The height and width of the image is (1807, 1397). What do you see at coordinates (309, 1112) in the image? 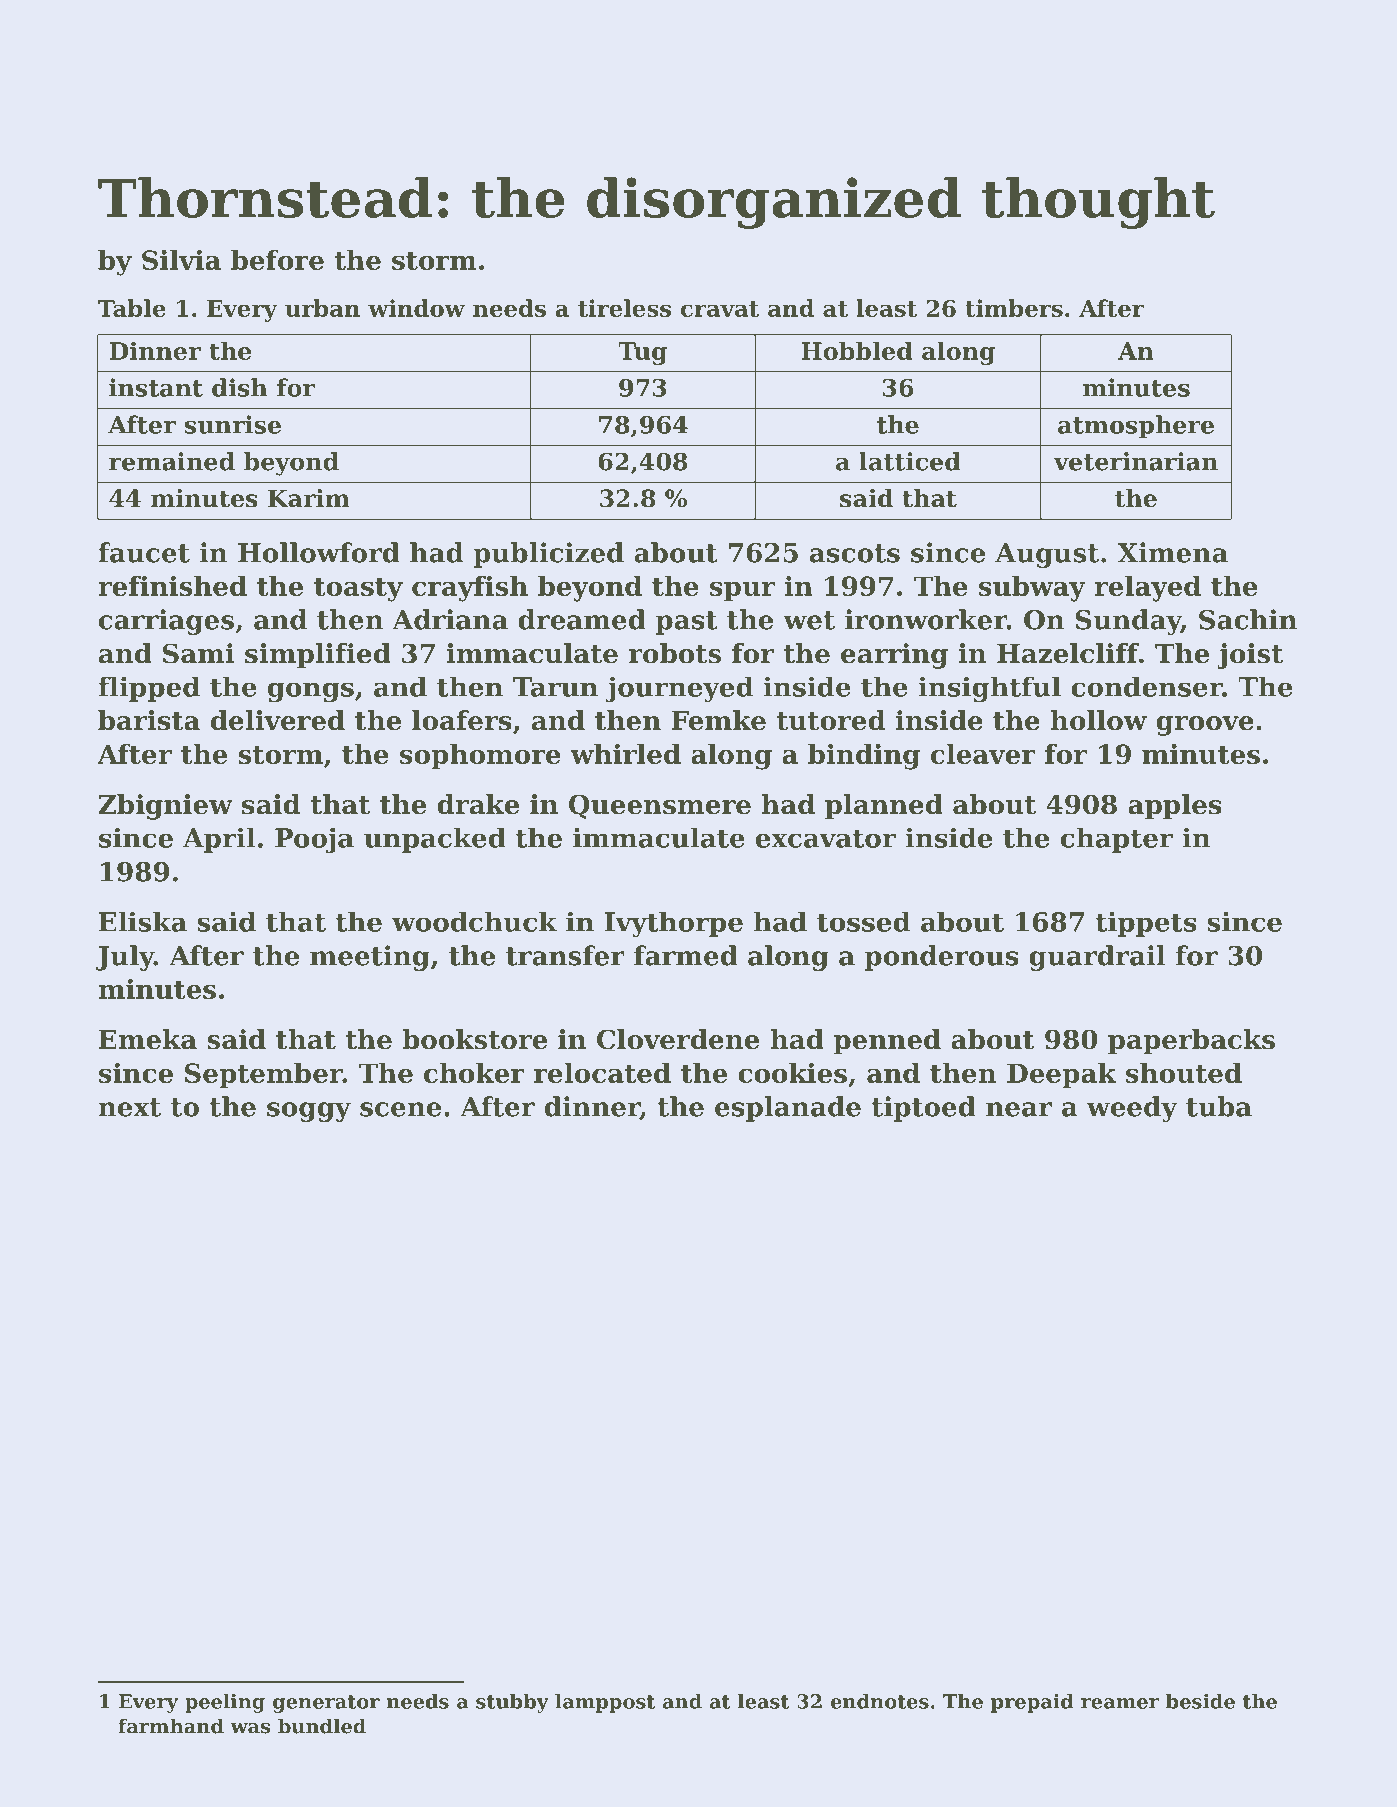
I see `soggy` at bounding box center [309, 1112].
